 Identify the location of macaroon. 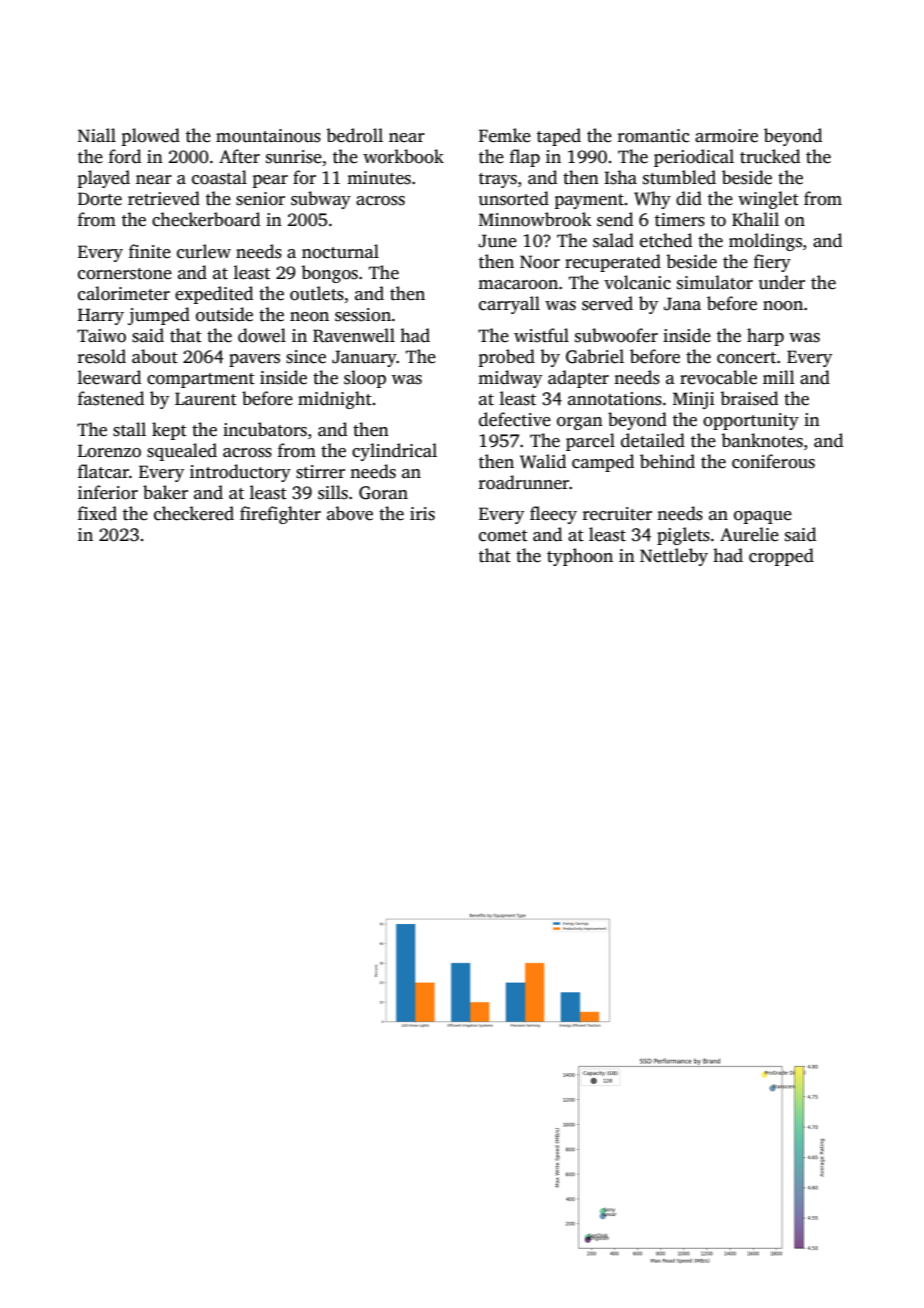
(518, 285).
